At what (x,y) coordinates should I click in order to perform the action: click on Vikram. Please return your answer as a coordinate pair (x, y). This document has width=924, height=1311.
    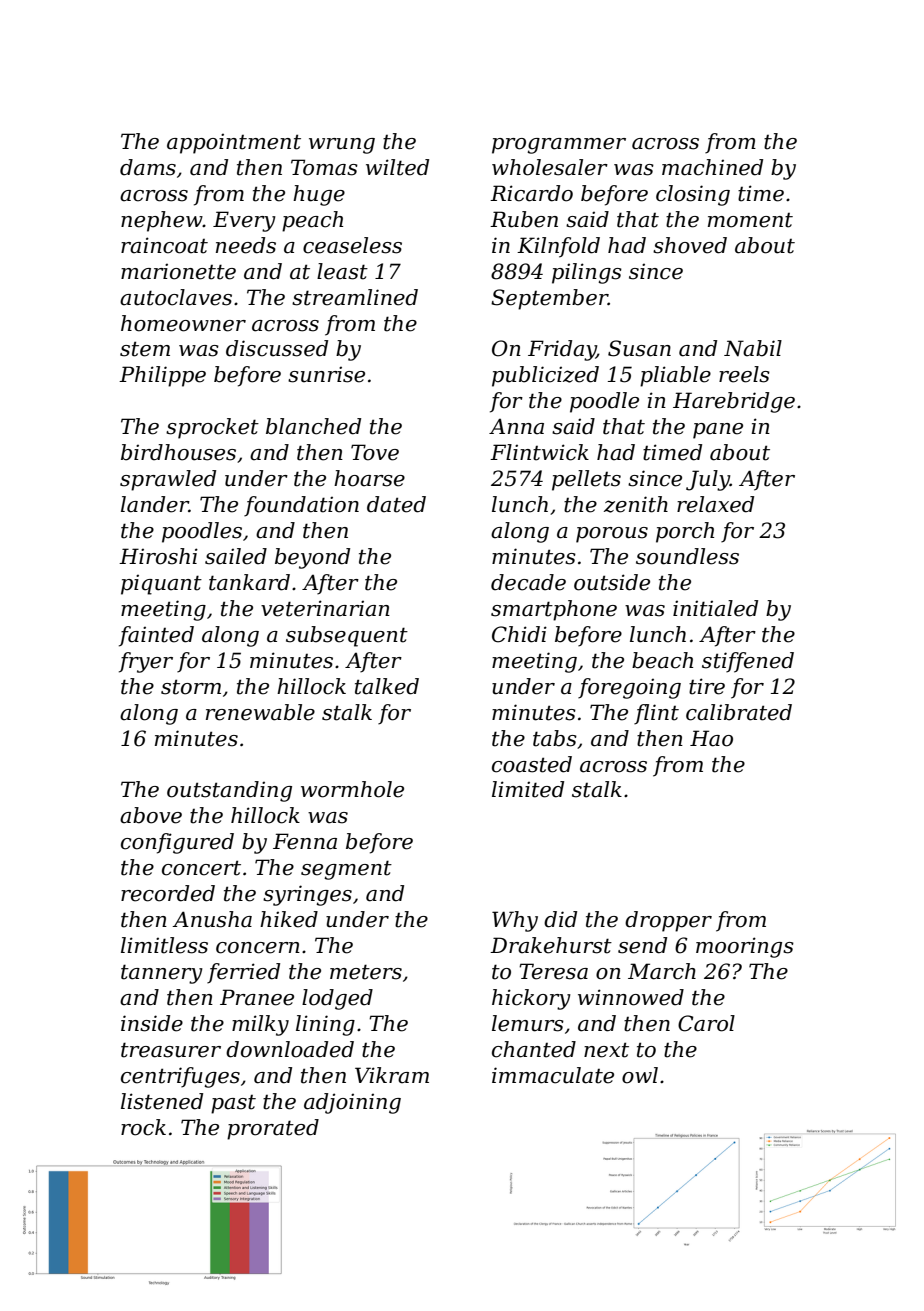
    Looking at the image, I should click on (392, 1075).
